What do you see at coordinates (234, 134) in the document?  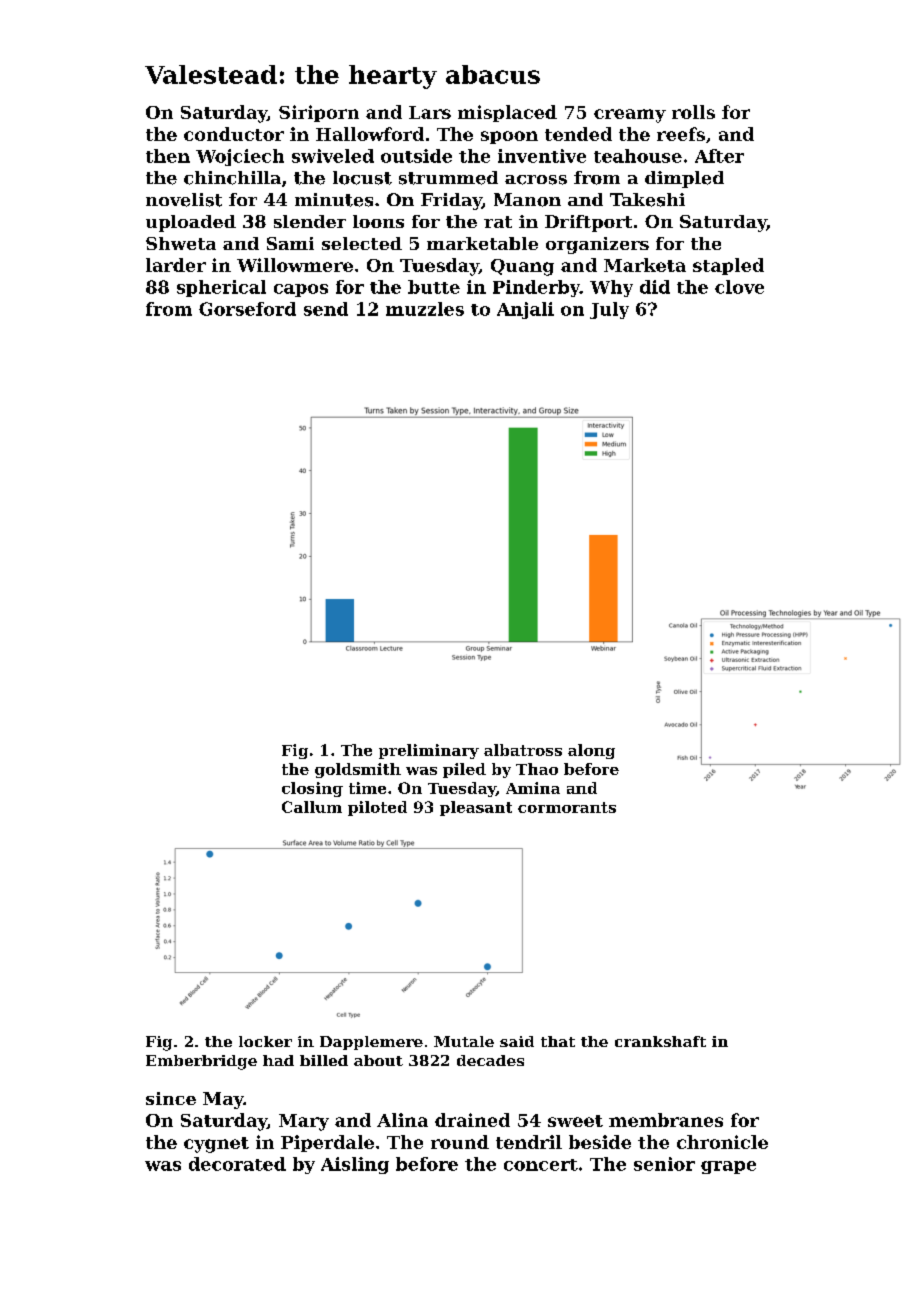 I see `conductor` at bounding box center [234, 134].
